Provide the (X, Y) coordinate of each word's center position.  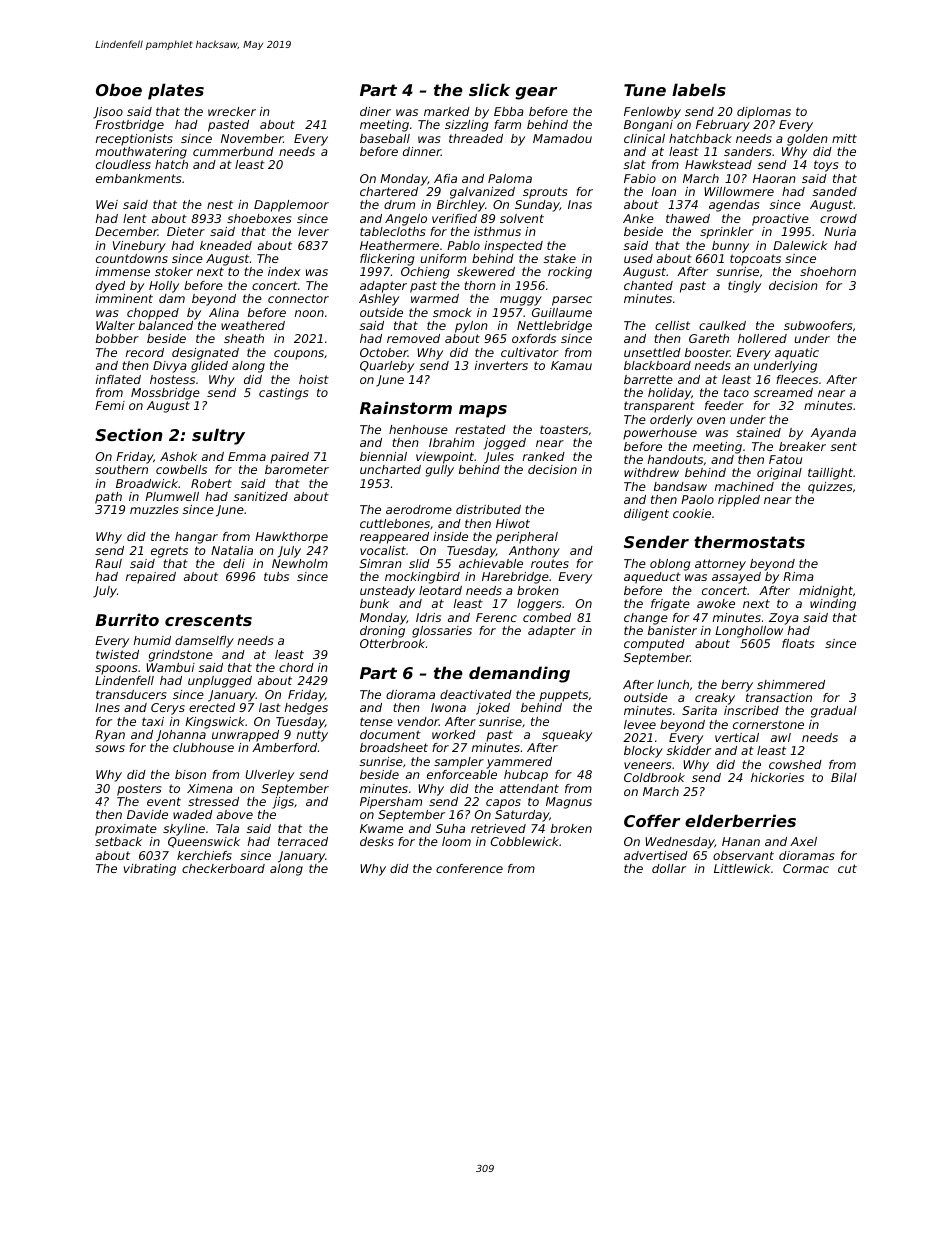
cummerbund (233, 151)
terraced (303, 841)
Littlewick (742, 868)
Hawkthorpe (291, 538)
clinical (644, 138)
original (779, 474)
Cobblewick (525, 841)
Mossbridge (165, 394)
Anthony (534, 552)
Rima (798, 576)
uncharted (390, 469)
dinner (422, 151)
